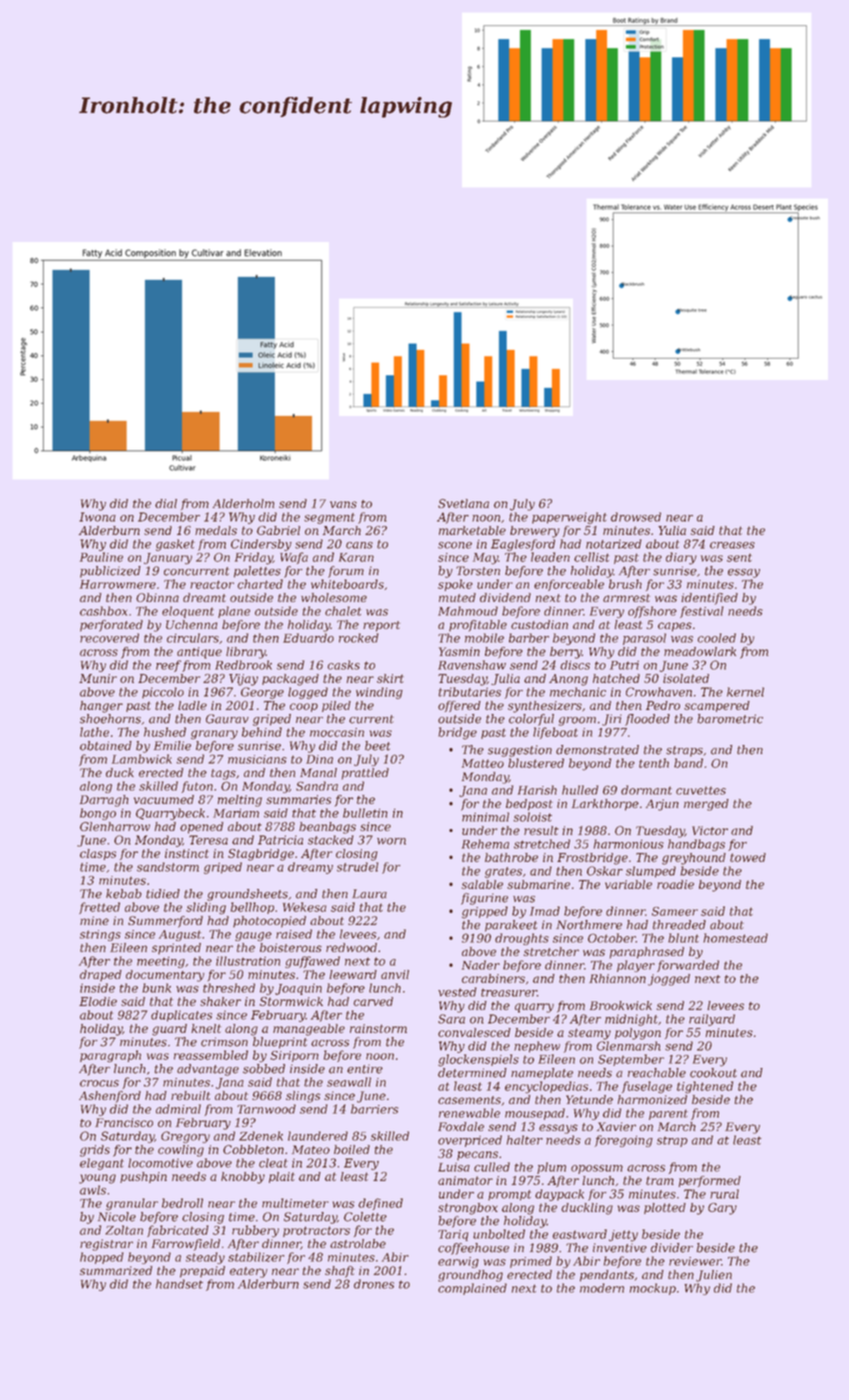 This page has width=849, height=1400. I want to click on Ashenford, so click(110, 1097).
